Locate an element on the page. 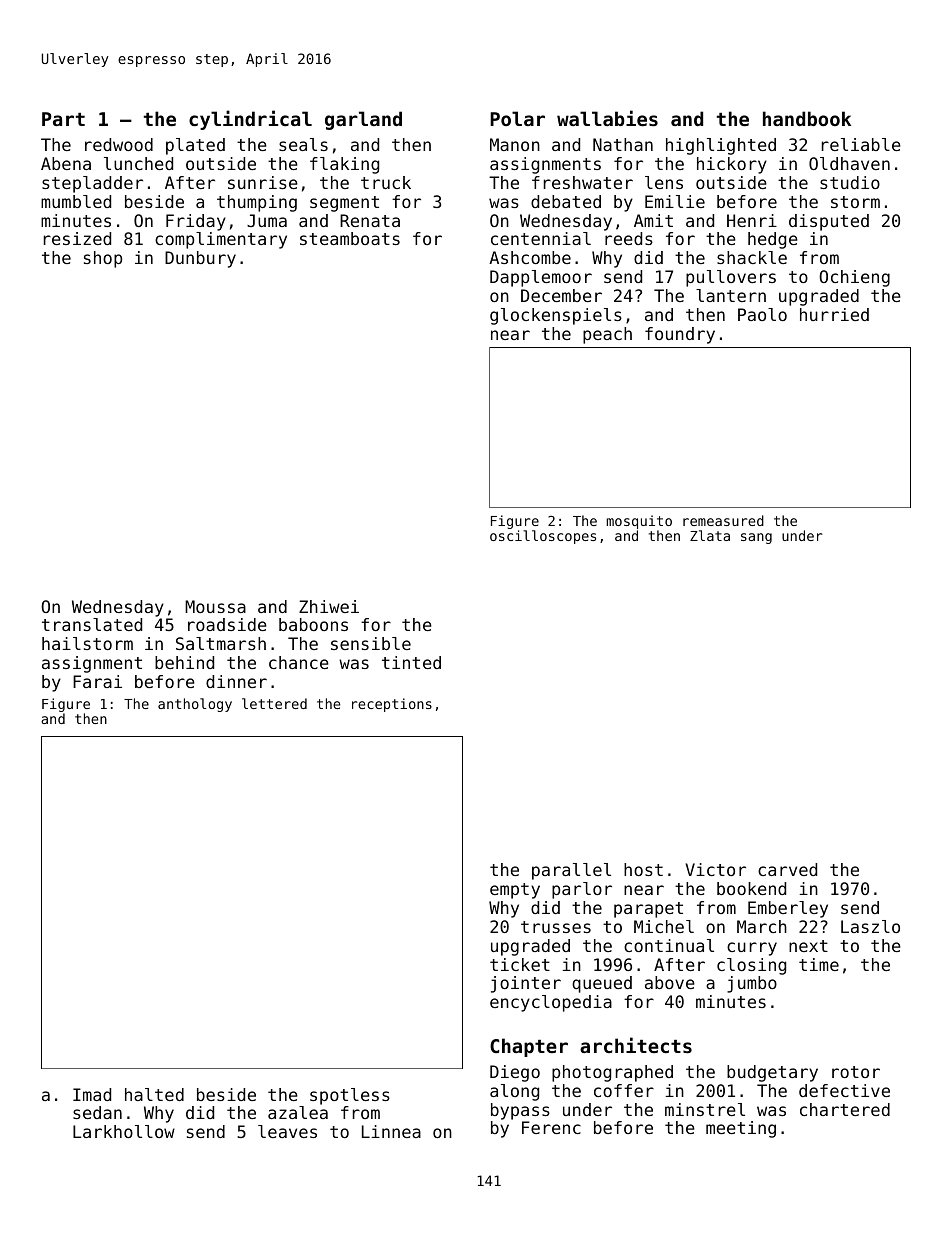 This document has height=1233, width=952. carved is located at coordinates (787, 869).
